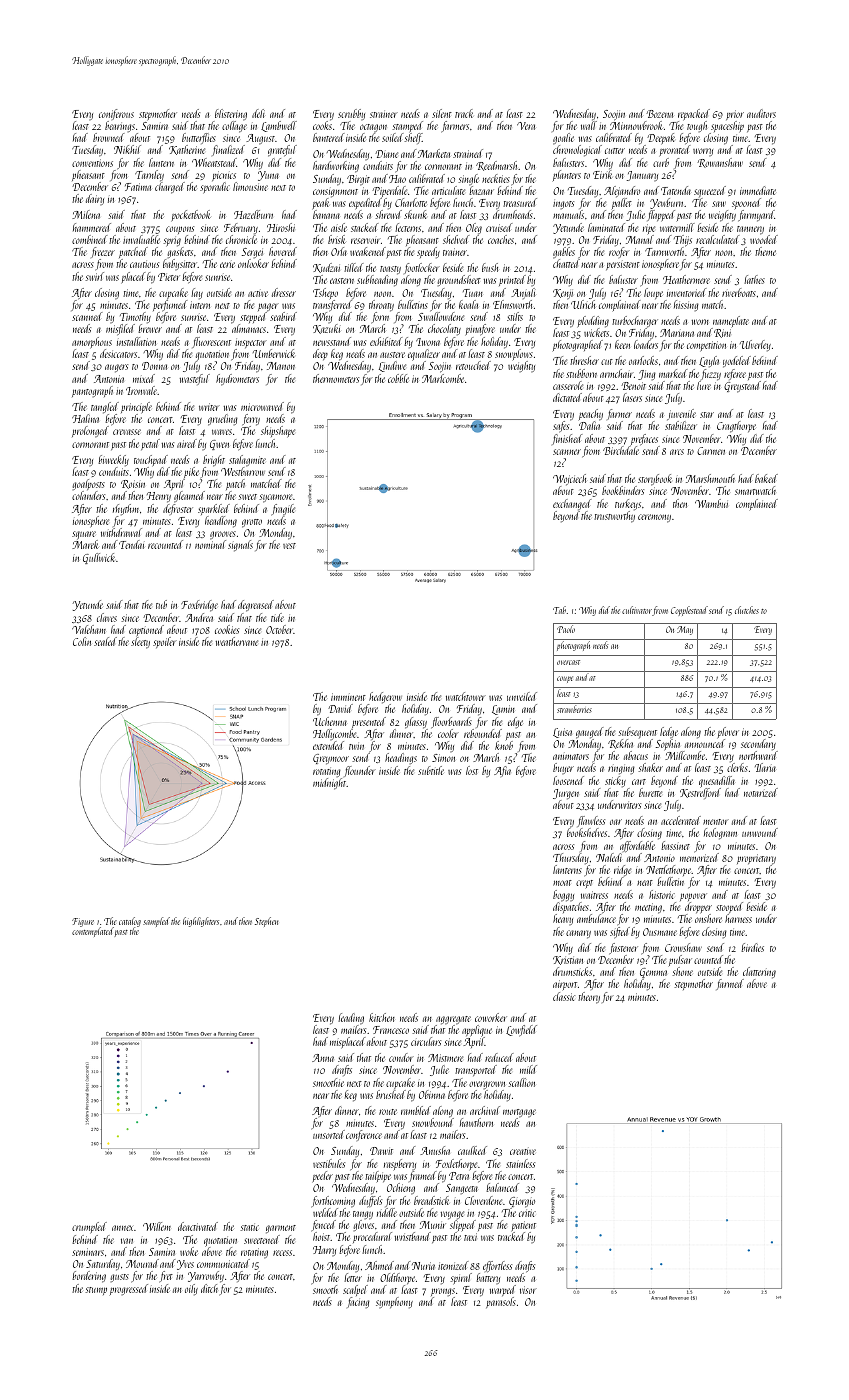 The height and width of the screenshot is (1400, 849). I want to click on visor, so click(528, 1290).
